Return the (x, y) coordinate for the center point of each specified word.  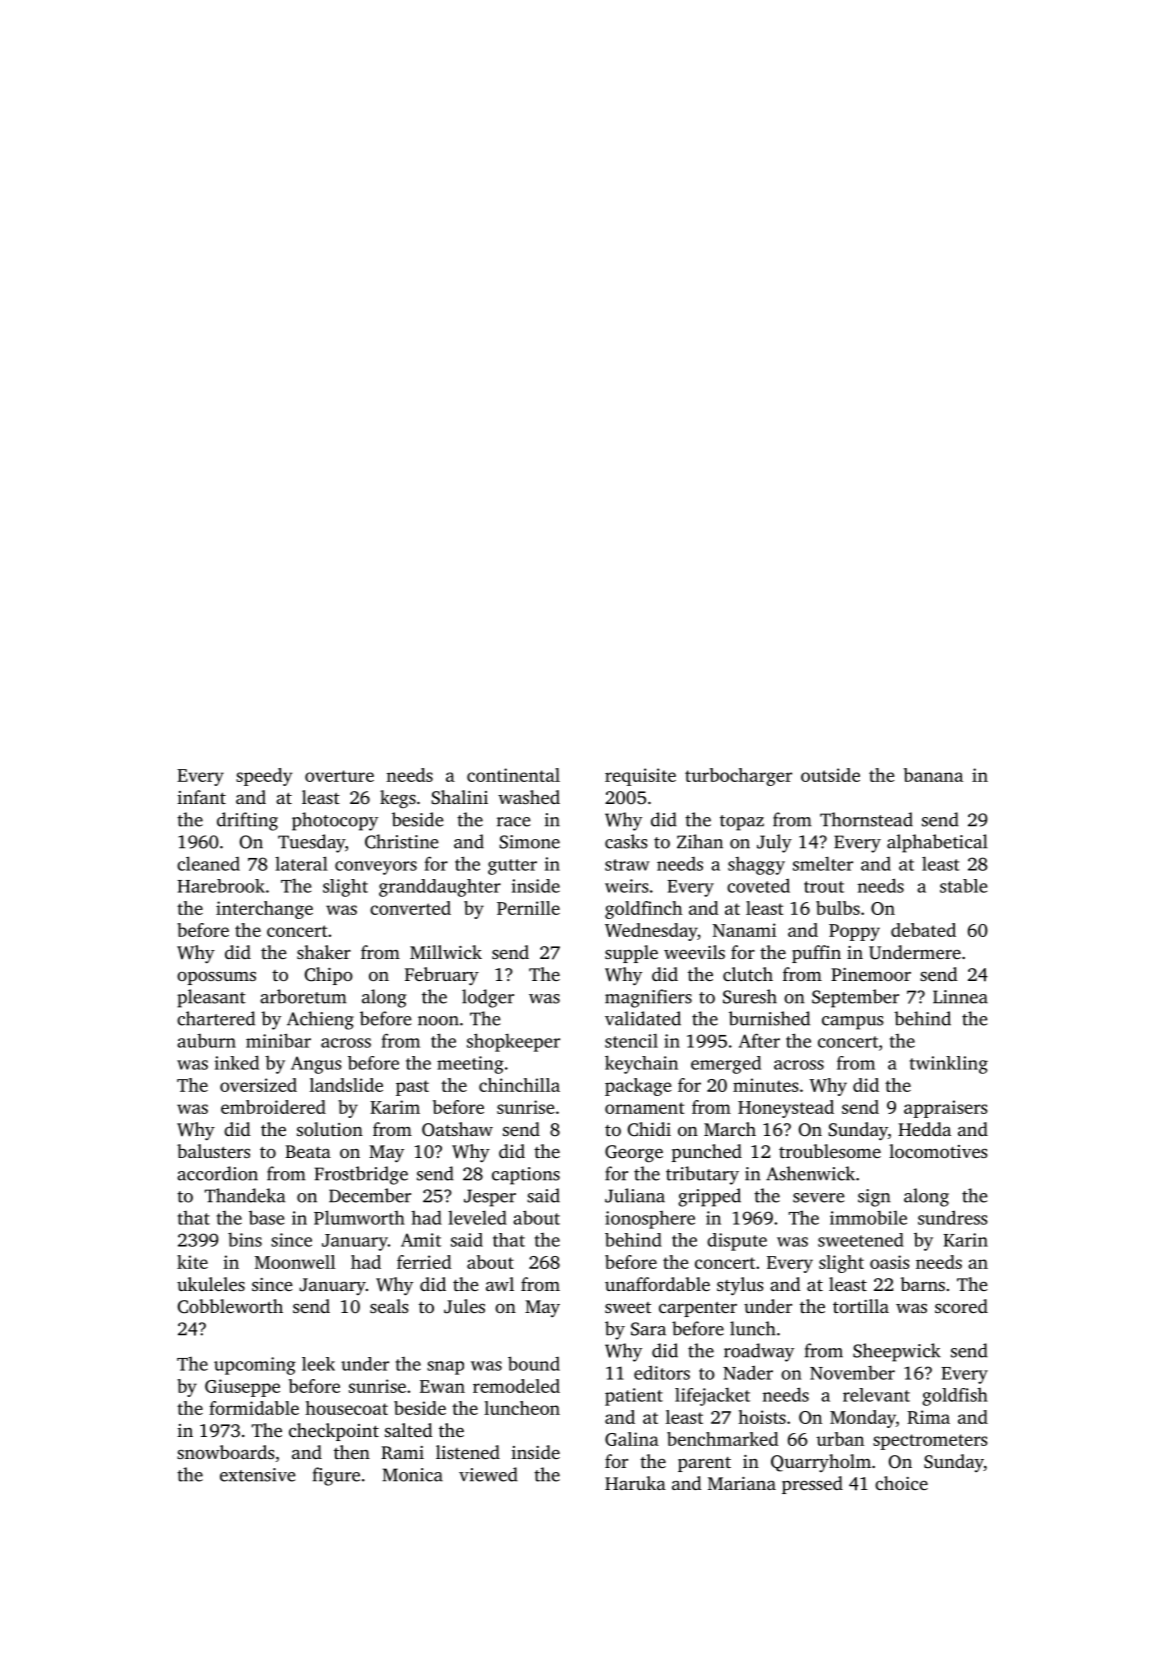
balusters (213, 1151)
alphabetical (937, 843)
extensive (257, 1475)
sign (874, 1198)
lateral (301, 863)
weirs (627, 886)
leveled (477, 1217)
